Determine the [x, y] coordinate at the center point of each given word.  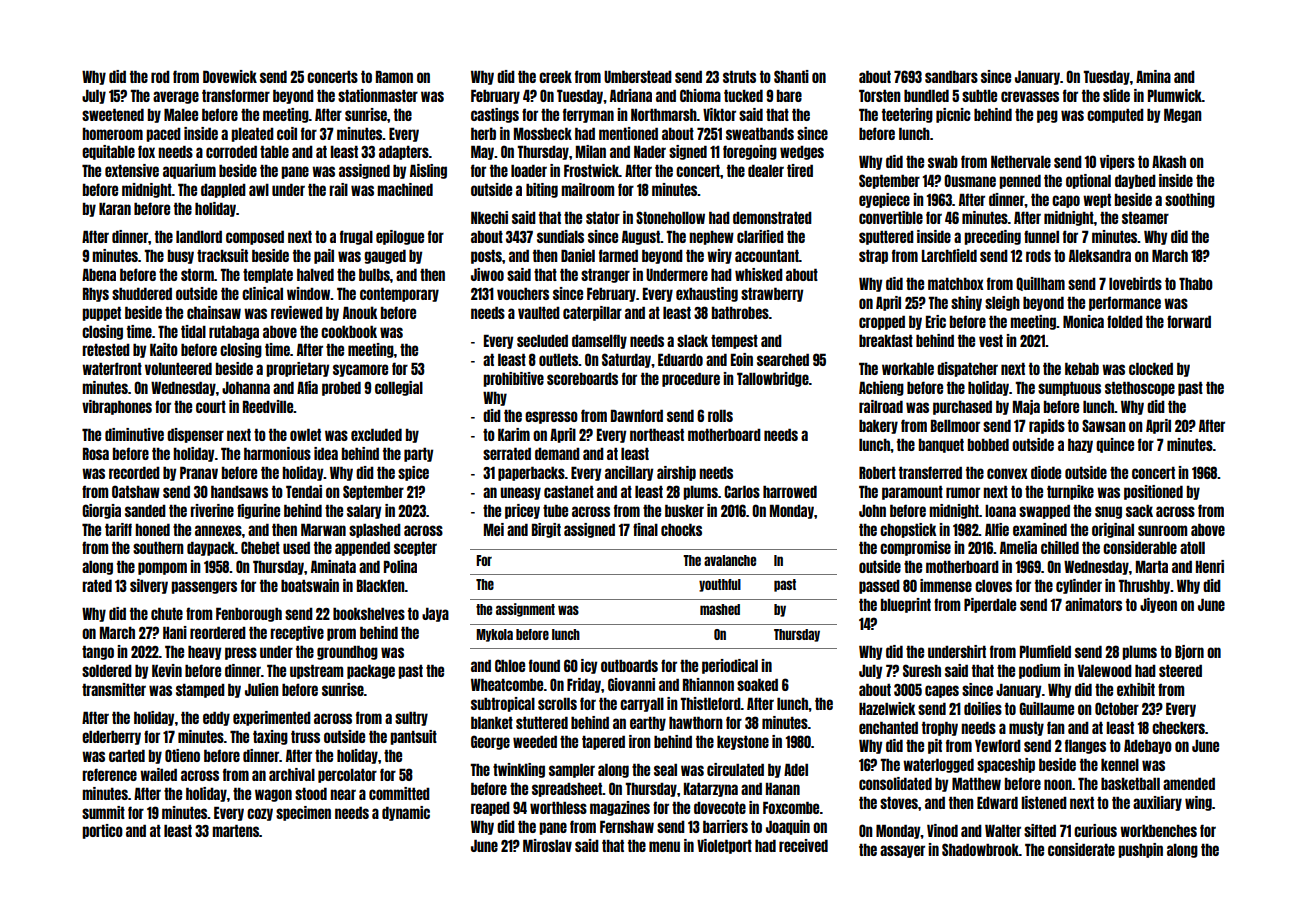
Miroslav [547, 845]
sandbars [951, 76]
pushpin [1140, 850]
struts [739, 76]
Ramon [394, 76]
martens [235, 830]
